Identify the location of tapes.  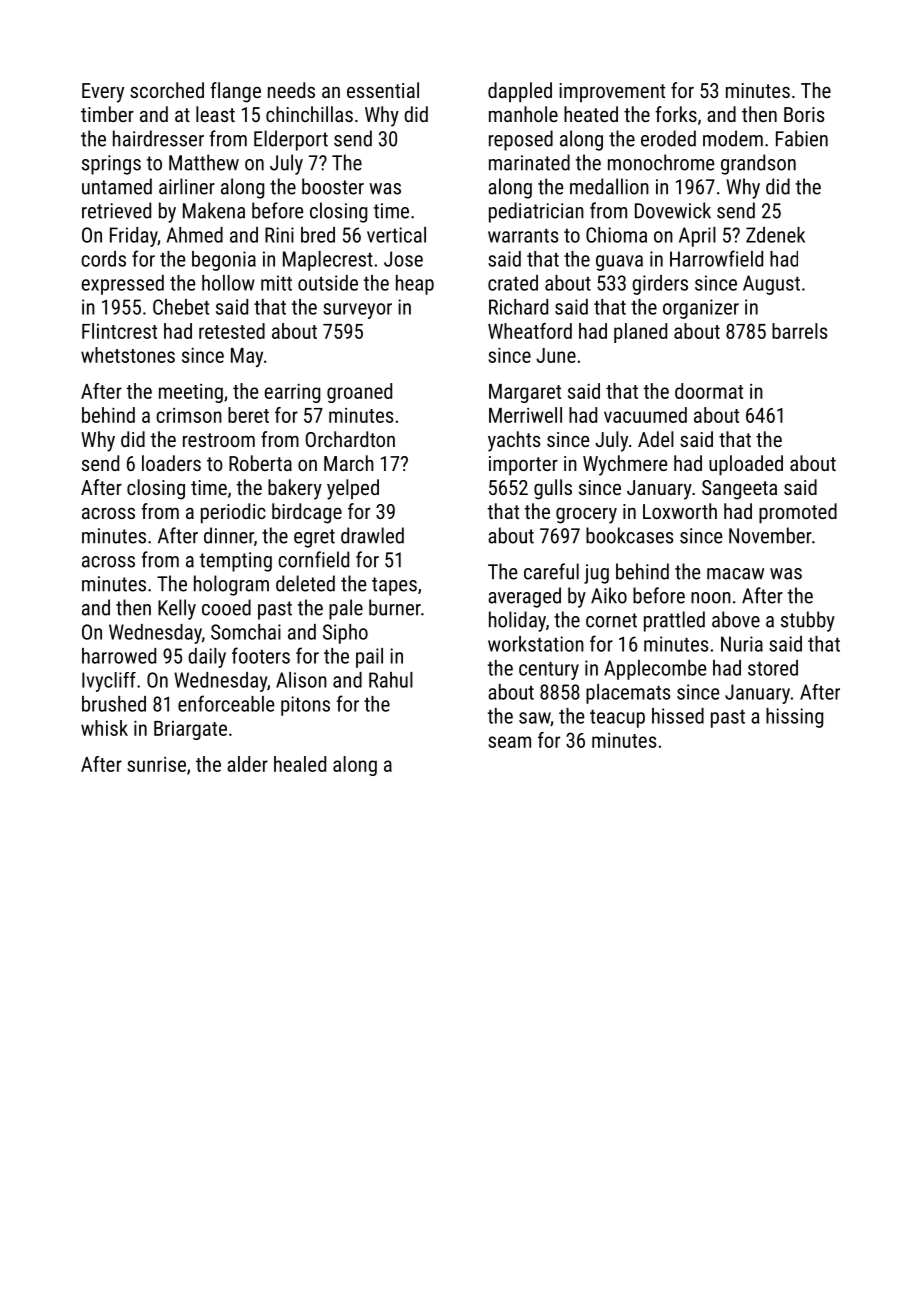
(394, 586).
